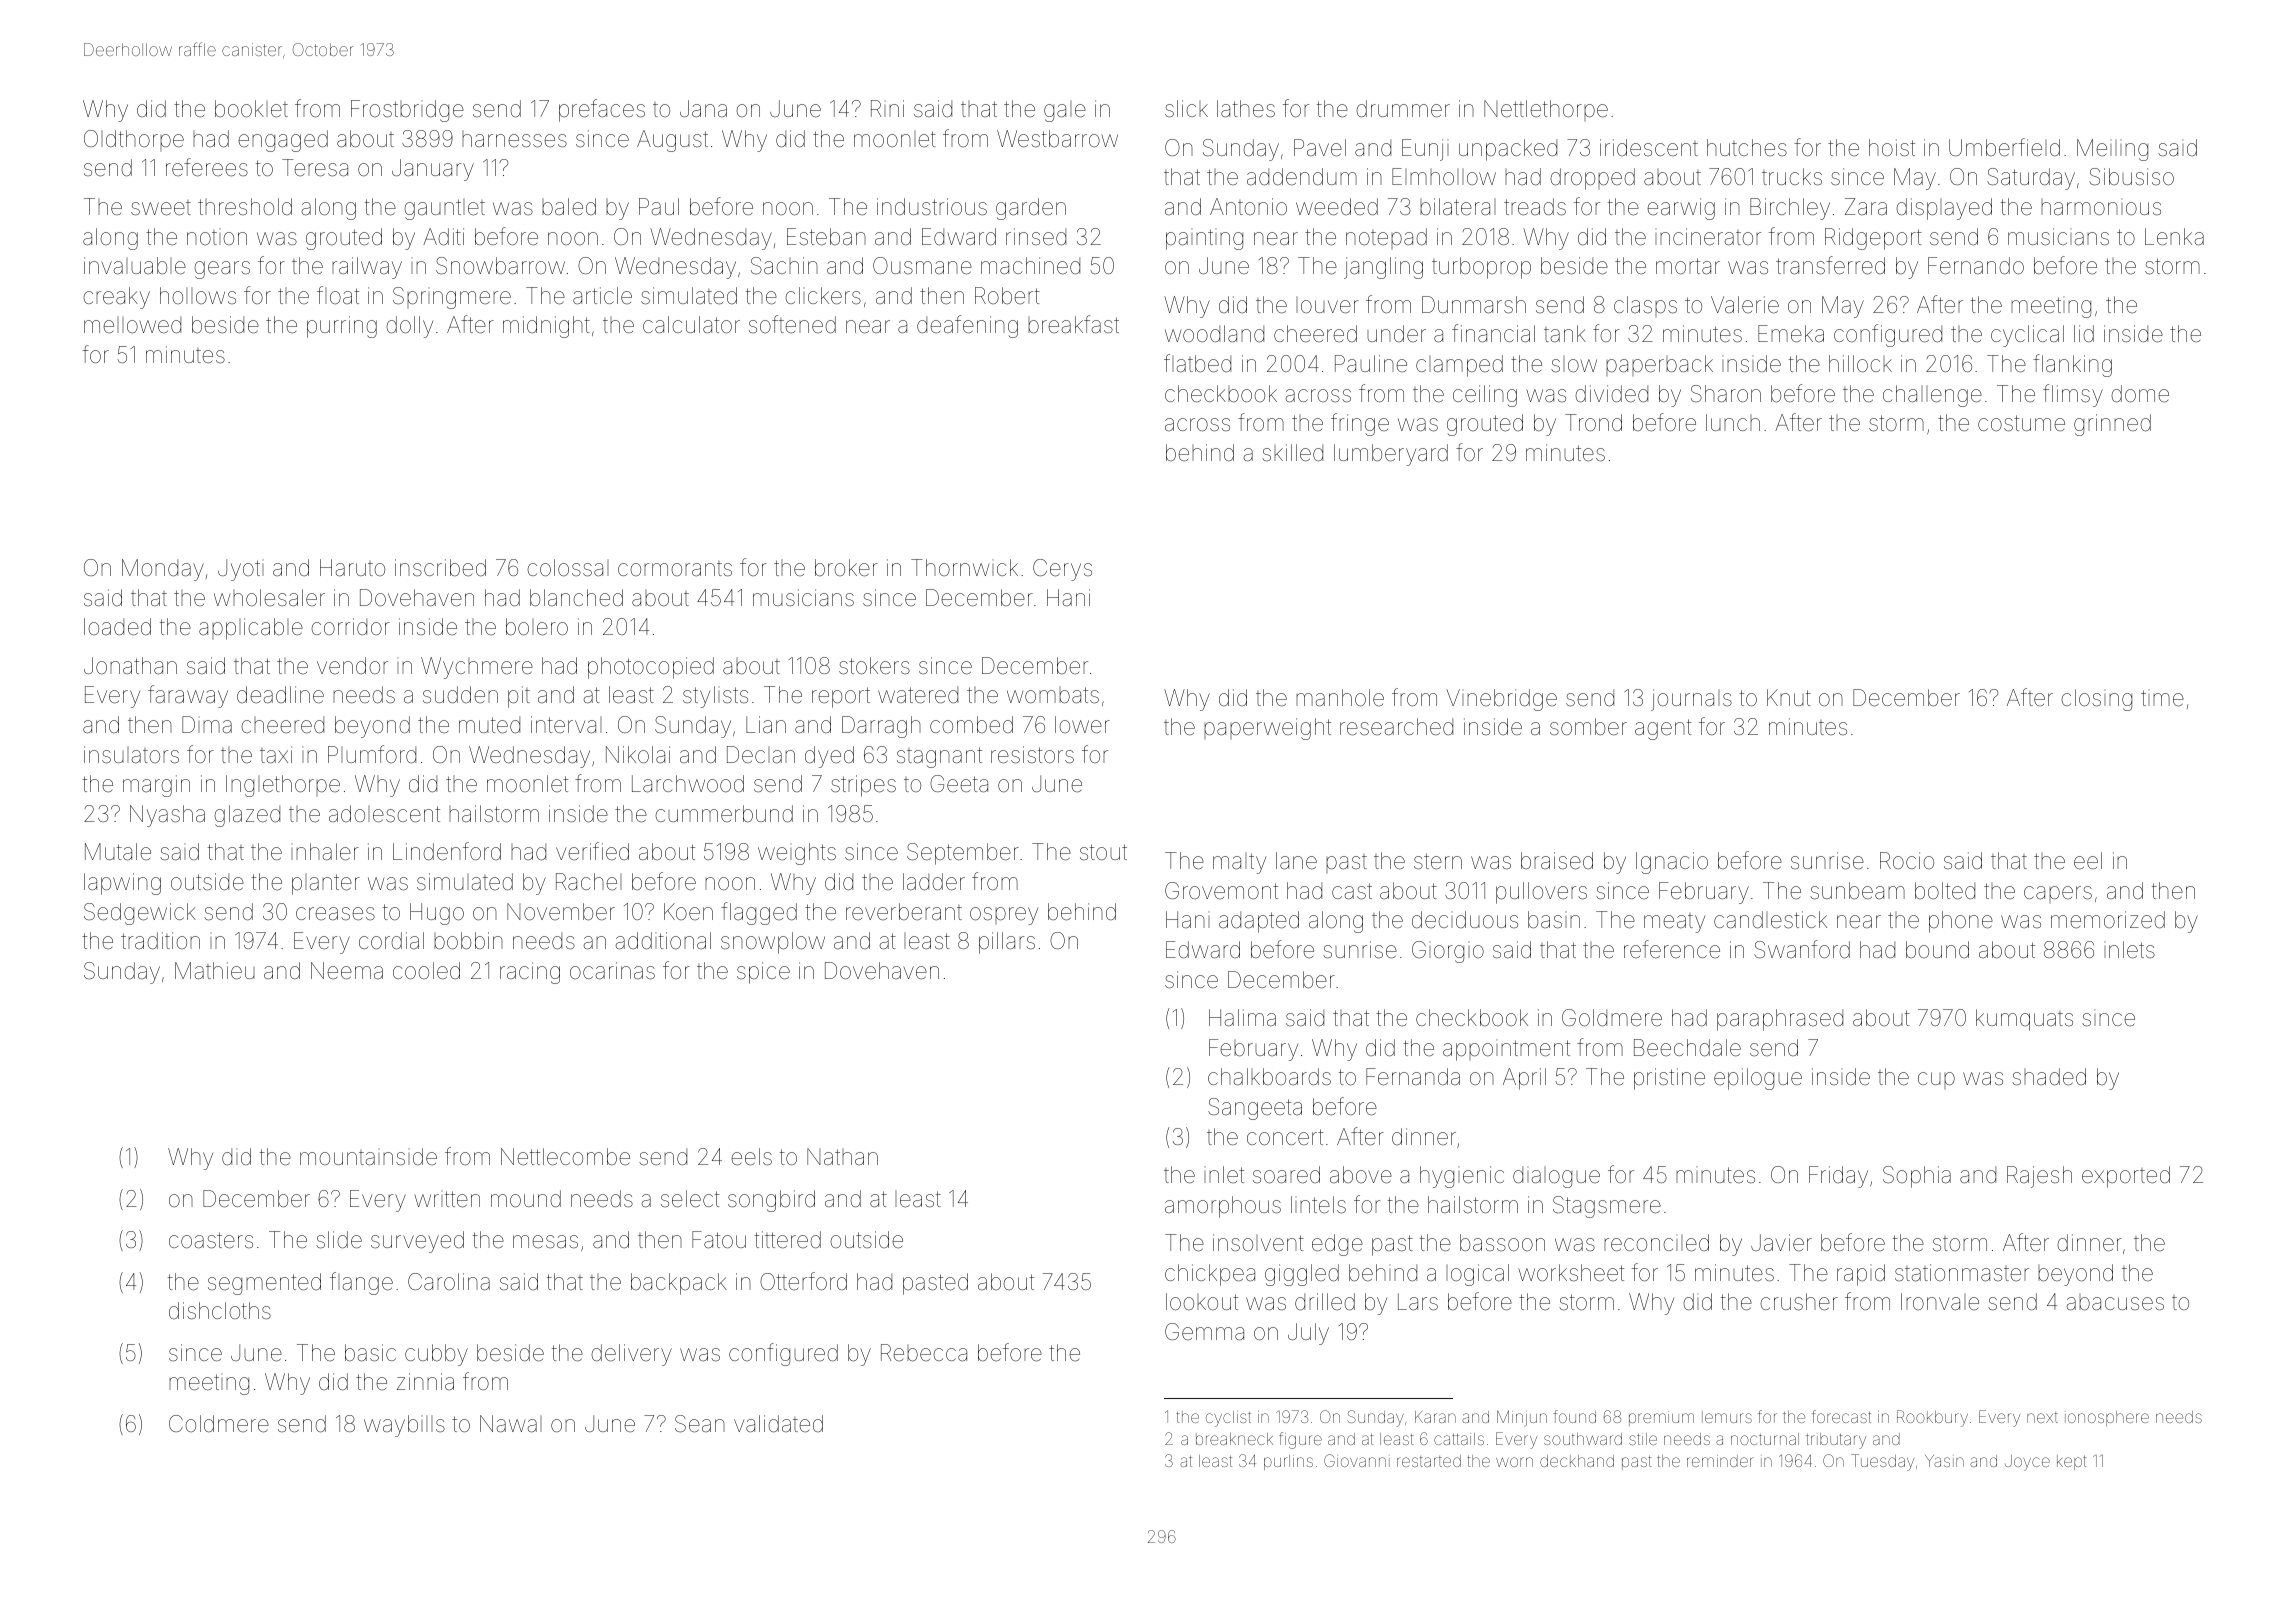 The image size is (2292, 1620). I want to click on stripes, so click(863, 786).
